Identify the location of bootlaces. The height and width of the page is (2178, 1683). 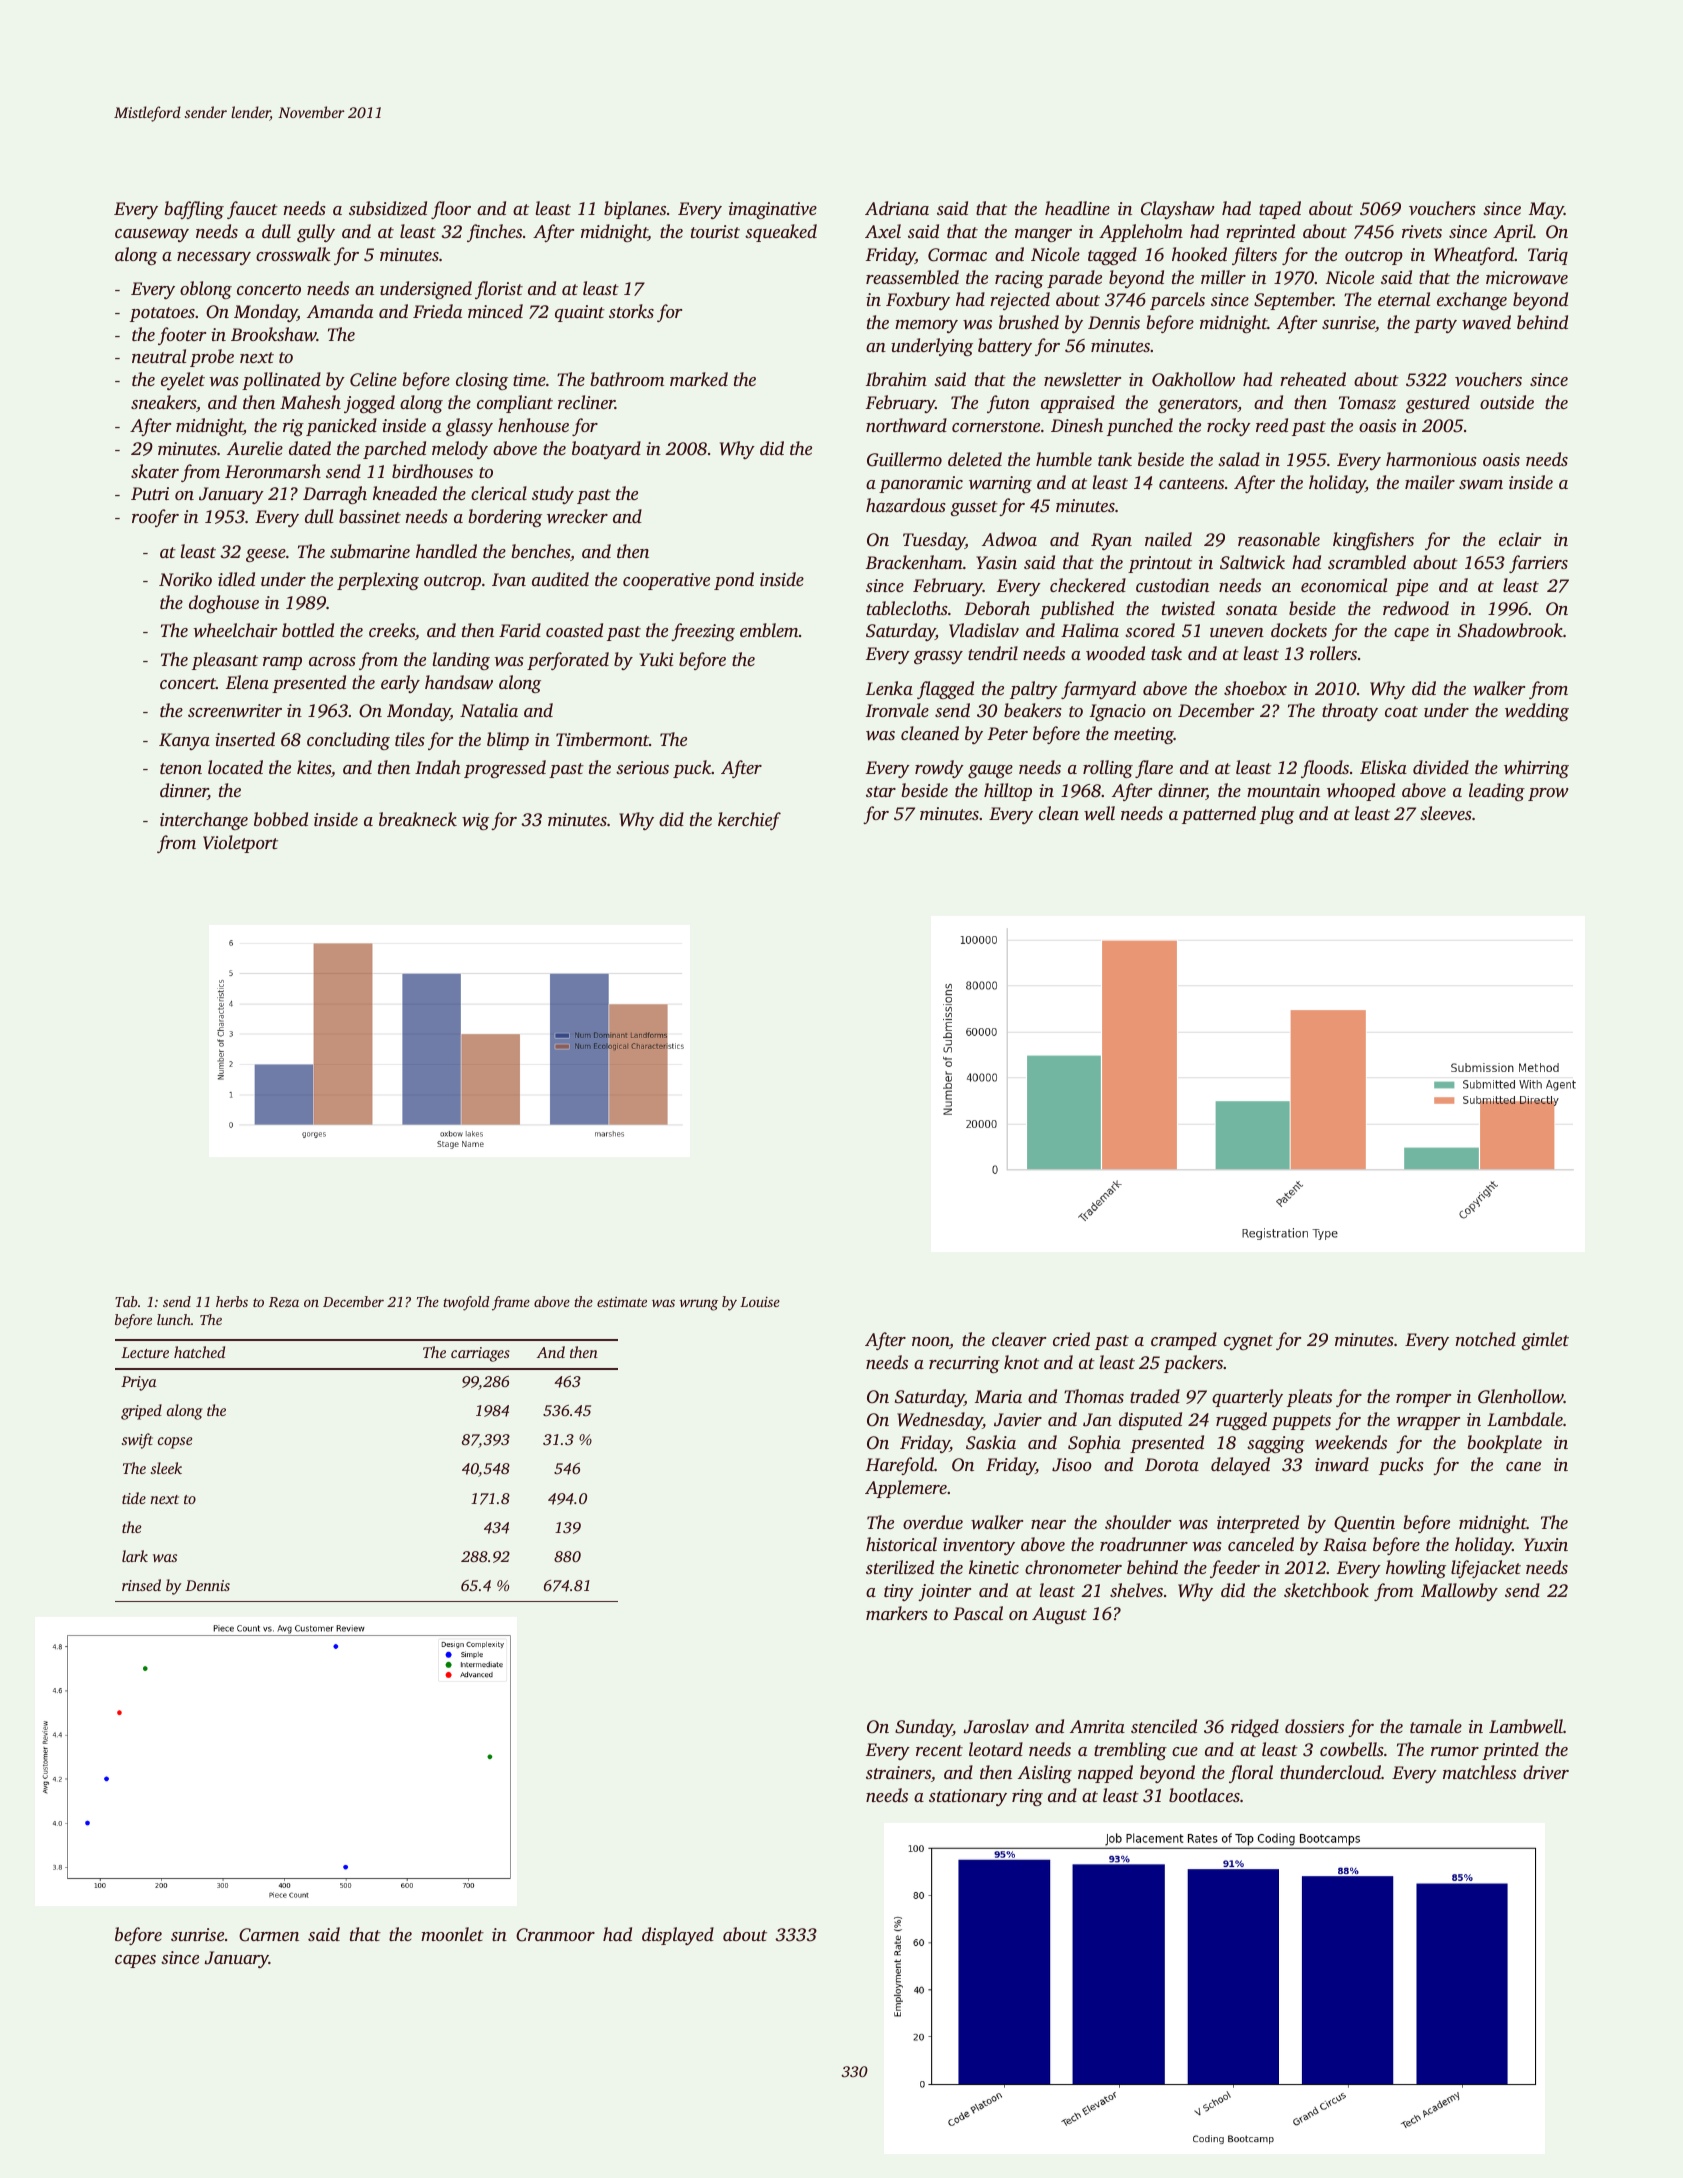
(1204, 1795).
